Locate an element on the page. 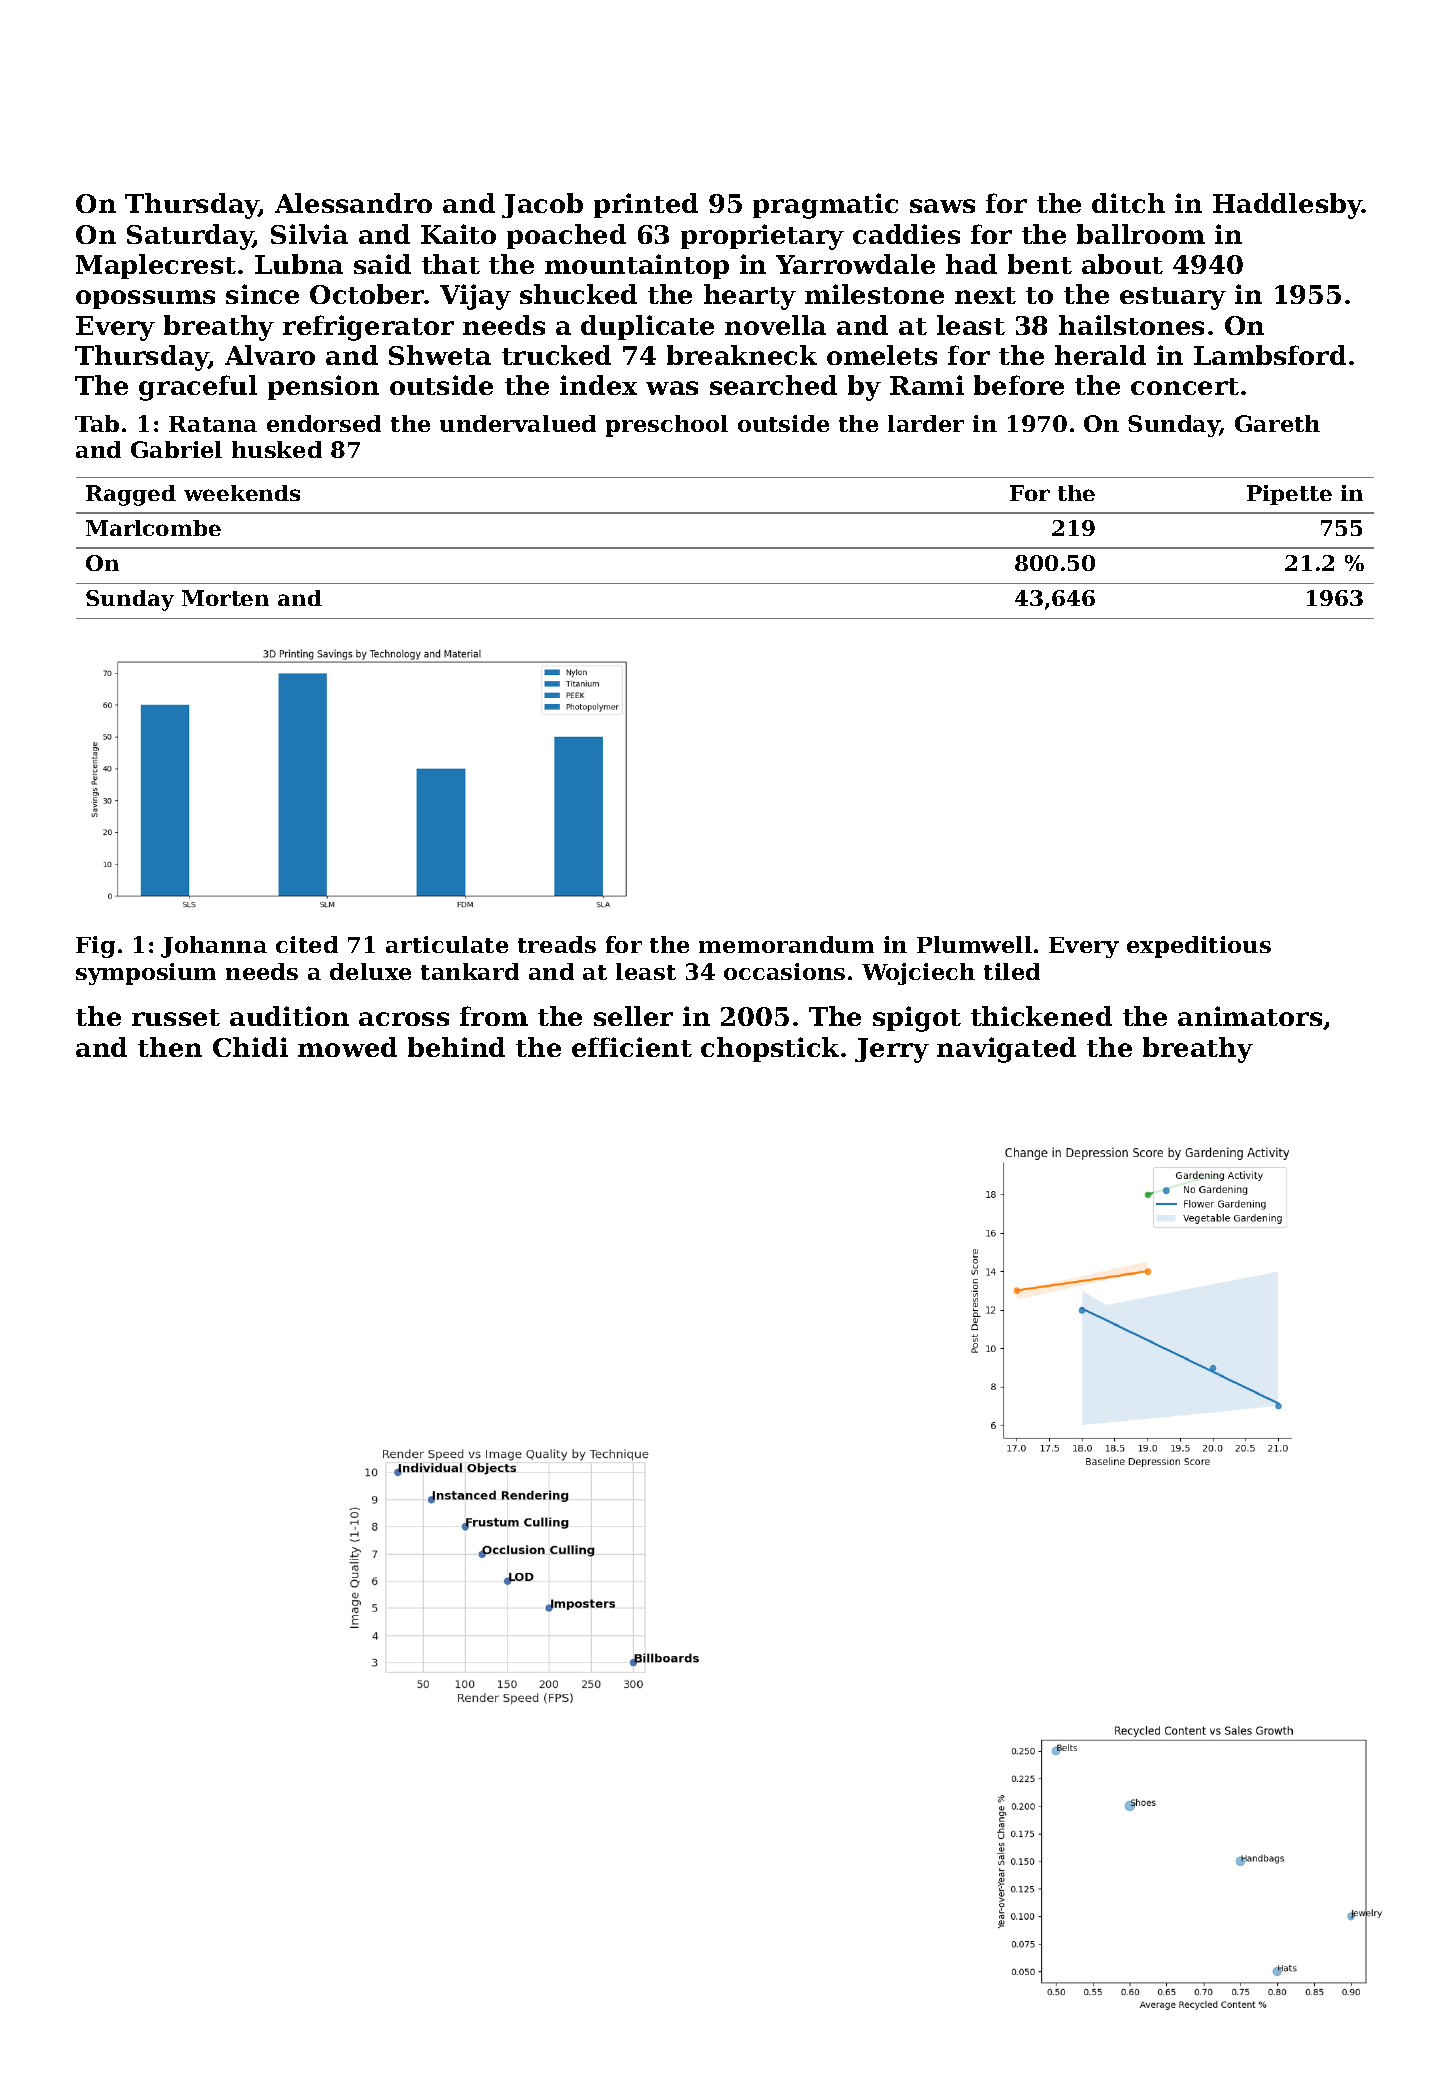 Image resolution: width=1450 pixels, height=2100 pixels. Gareth is located at coordinates (1277, 423).
